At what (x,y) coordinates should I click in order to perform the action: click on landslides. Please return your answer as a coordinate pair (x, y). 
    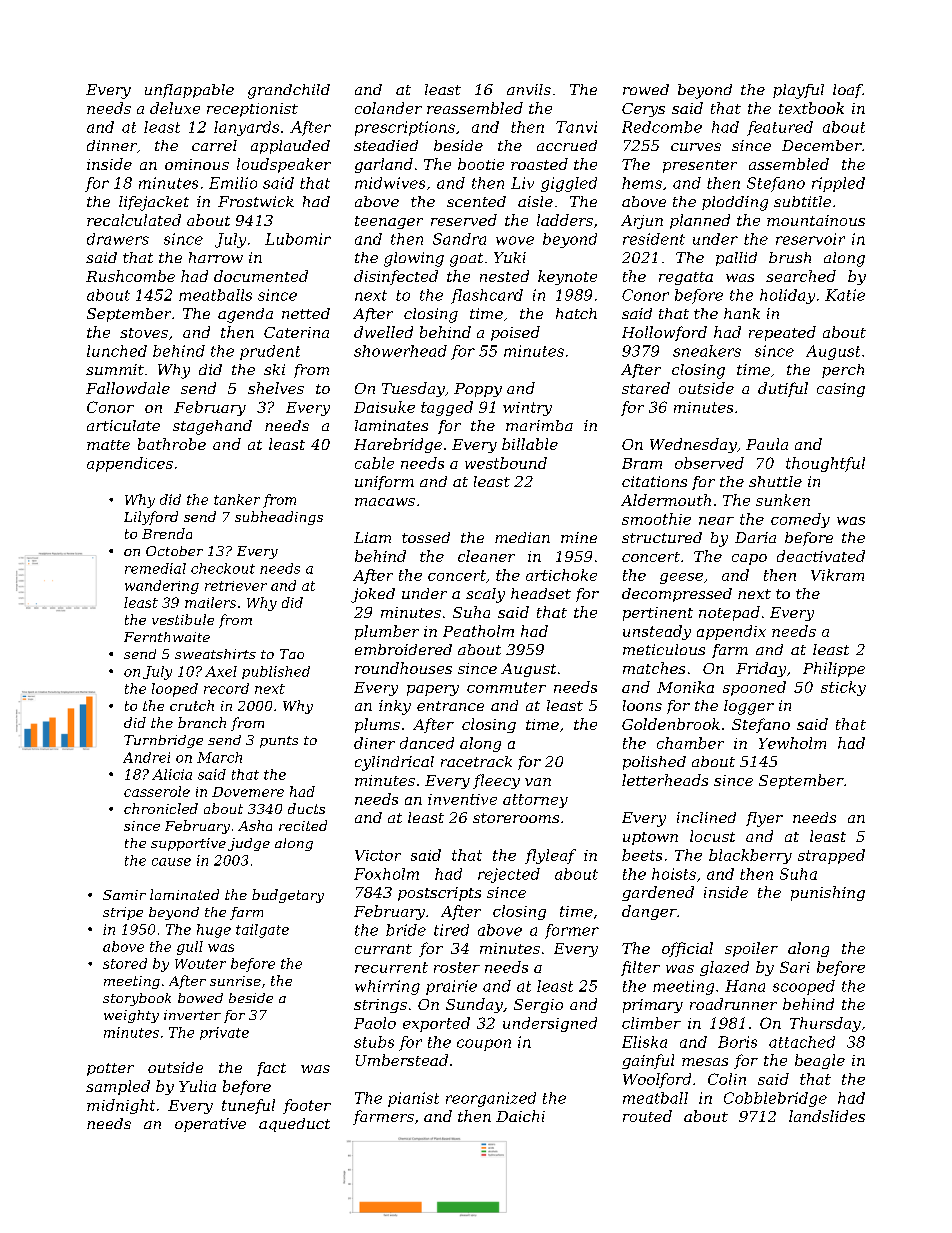
    Looking at the image, I should click on (827, 1116).
